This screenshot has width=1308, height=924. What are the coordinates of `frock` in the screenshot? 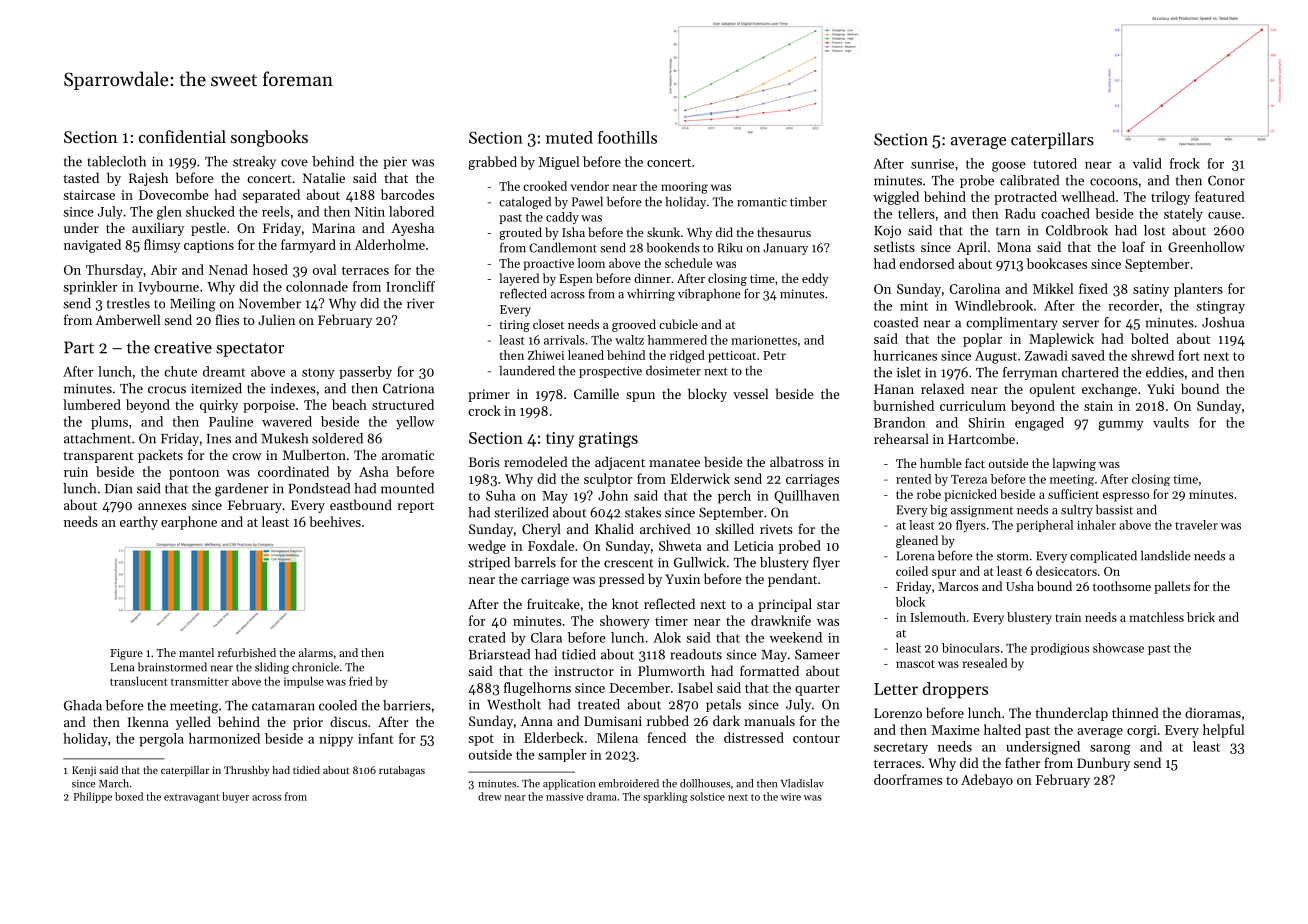 It's located at (1185, 163).
